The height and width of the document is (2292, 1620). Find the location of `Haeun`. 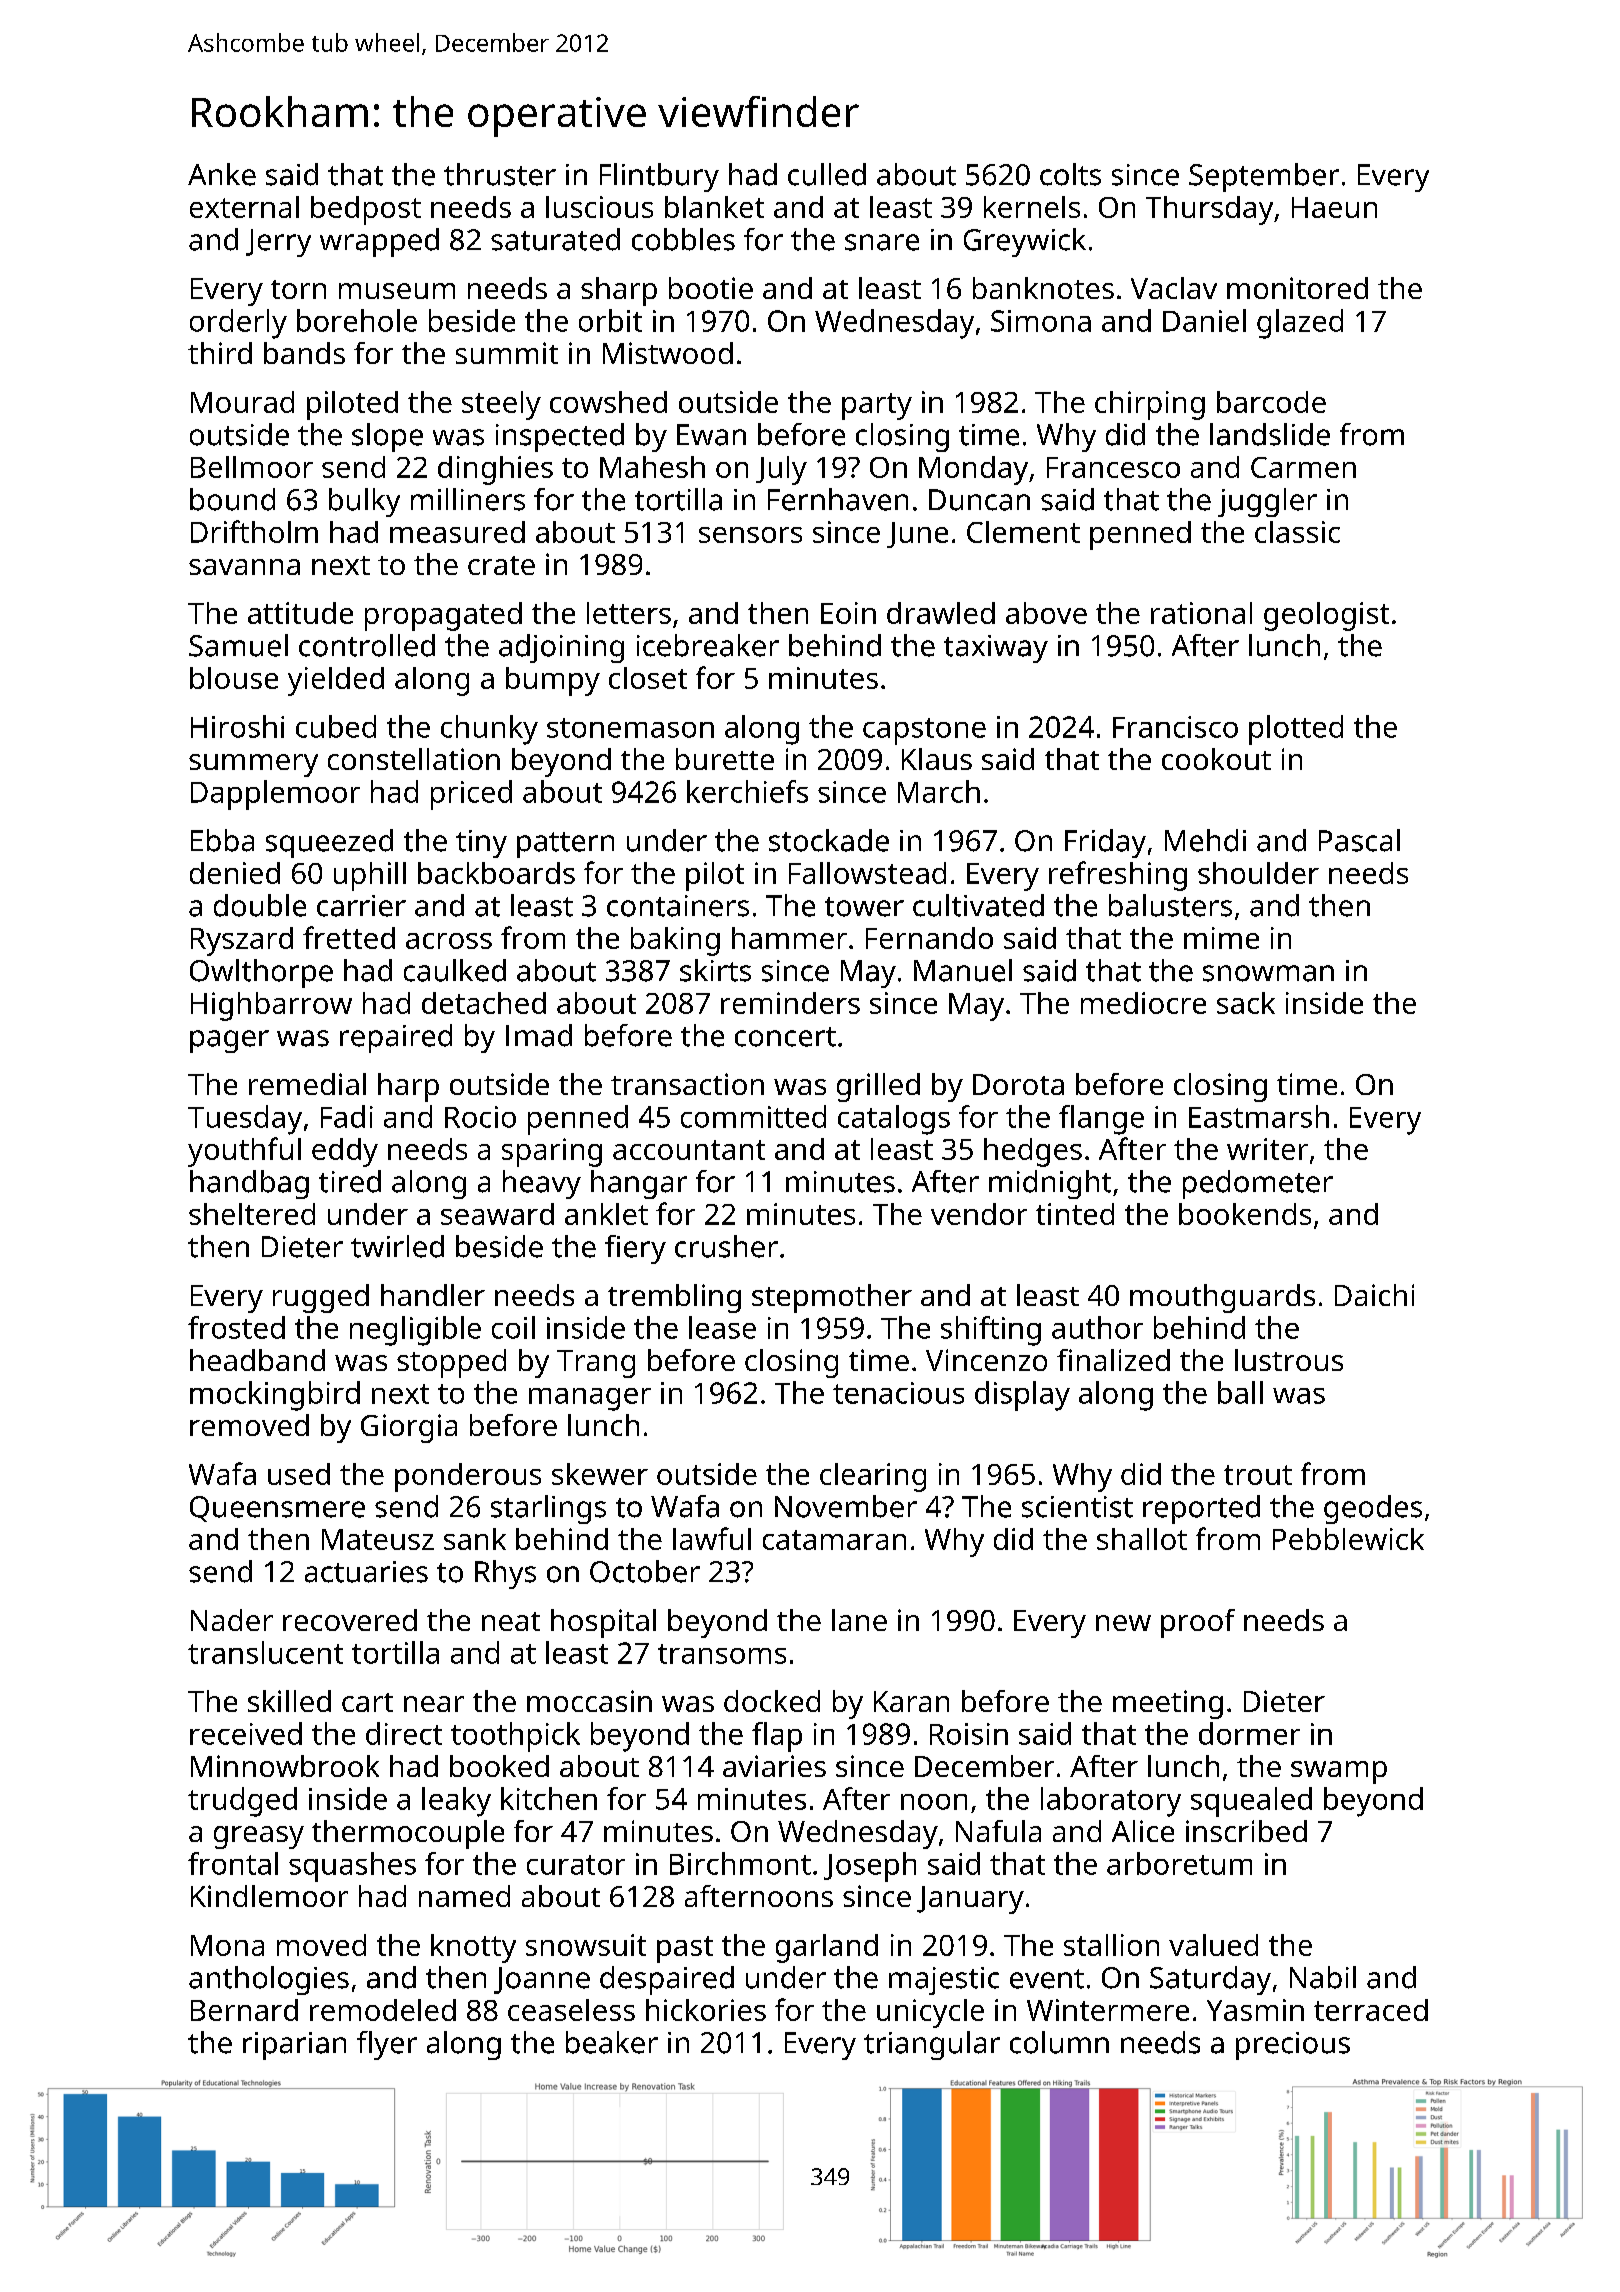

Haeun is located at coordinates (1334, 207).
